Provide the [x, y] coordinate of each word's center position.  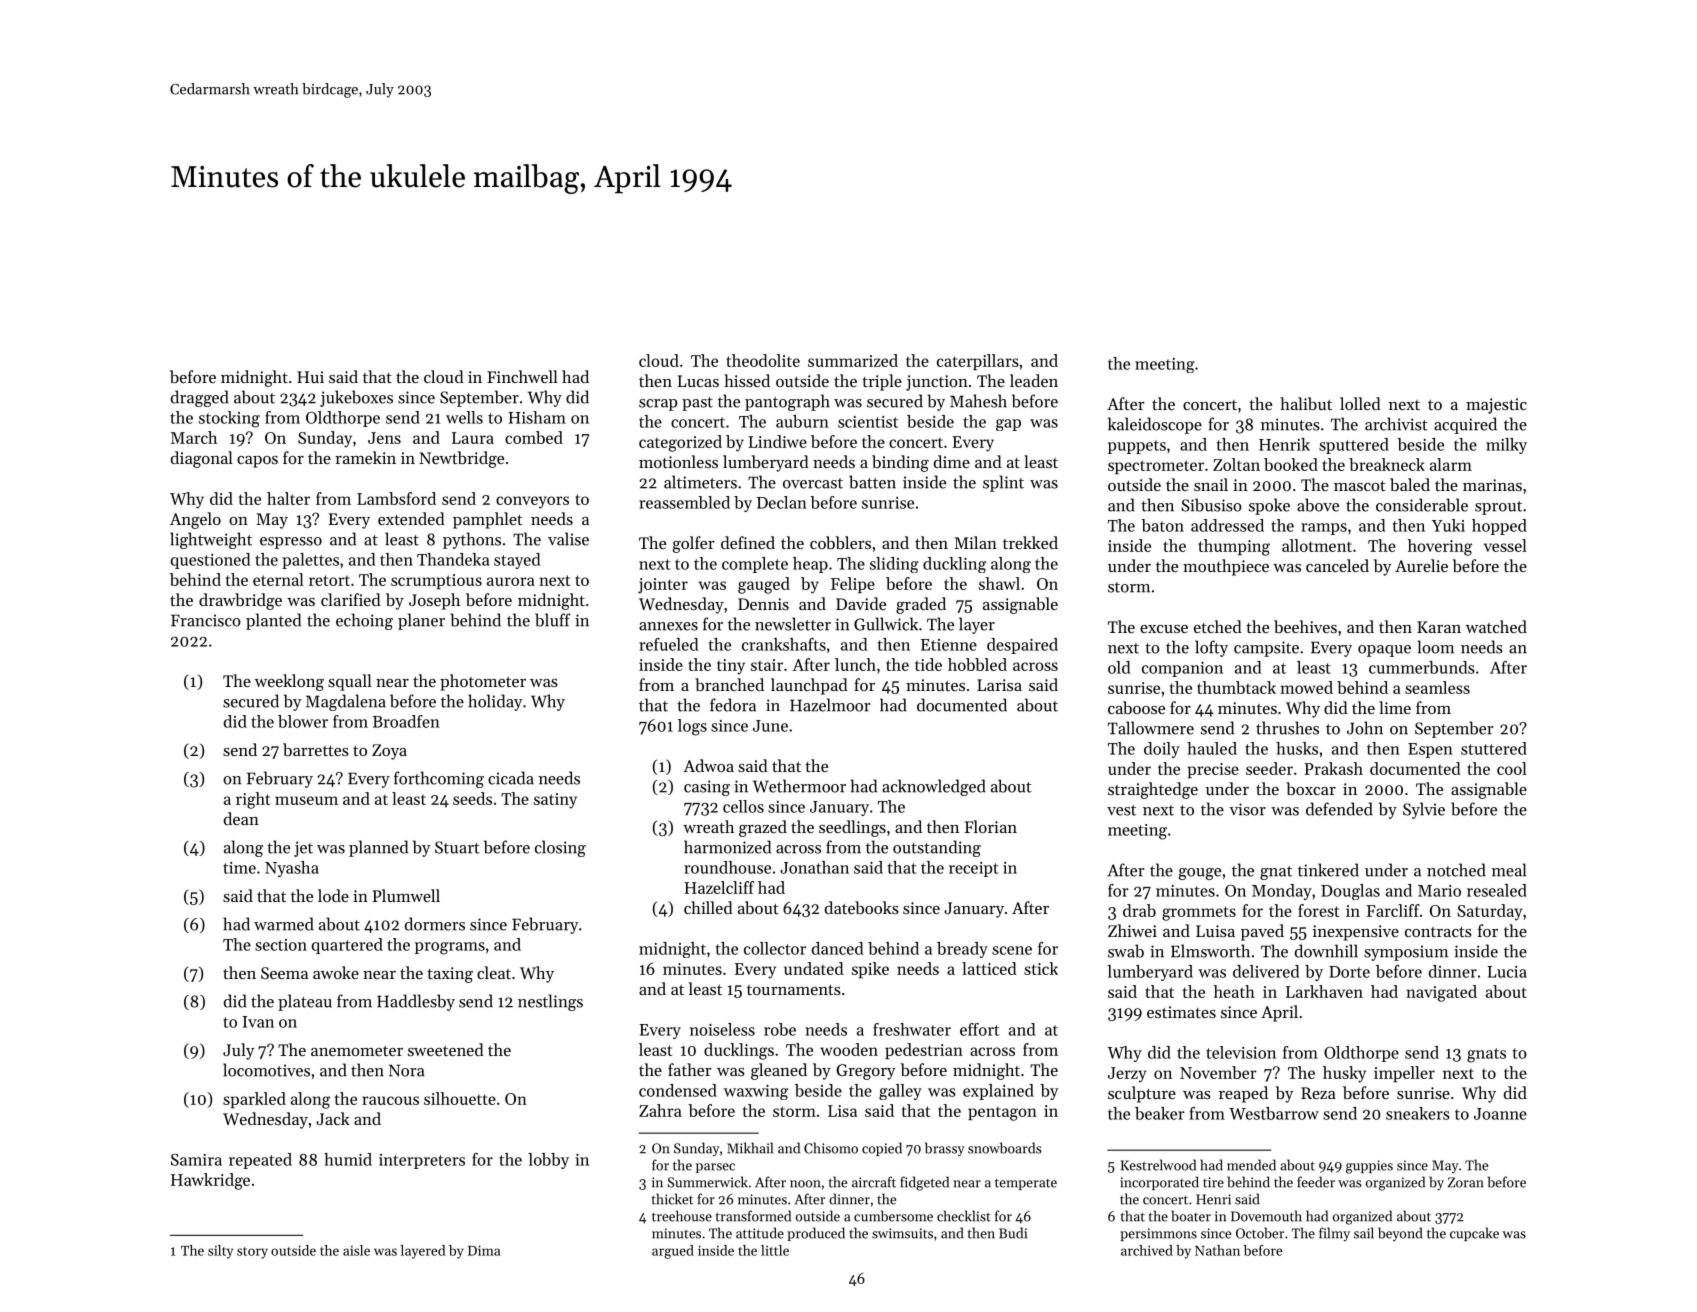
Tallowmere [1151, 728]
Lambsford [396, 498]
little [775, 1250]
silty [220, 1252]
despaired [1022, 646]
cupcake [1474, 1234]
